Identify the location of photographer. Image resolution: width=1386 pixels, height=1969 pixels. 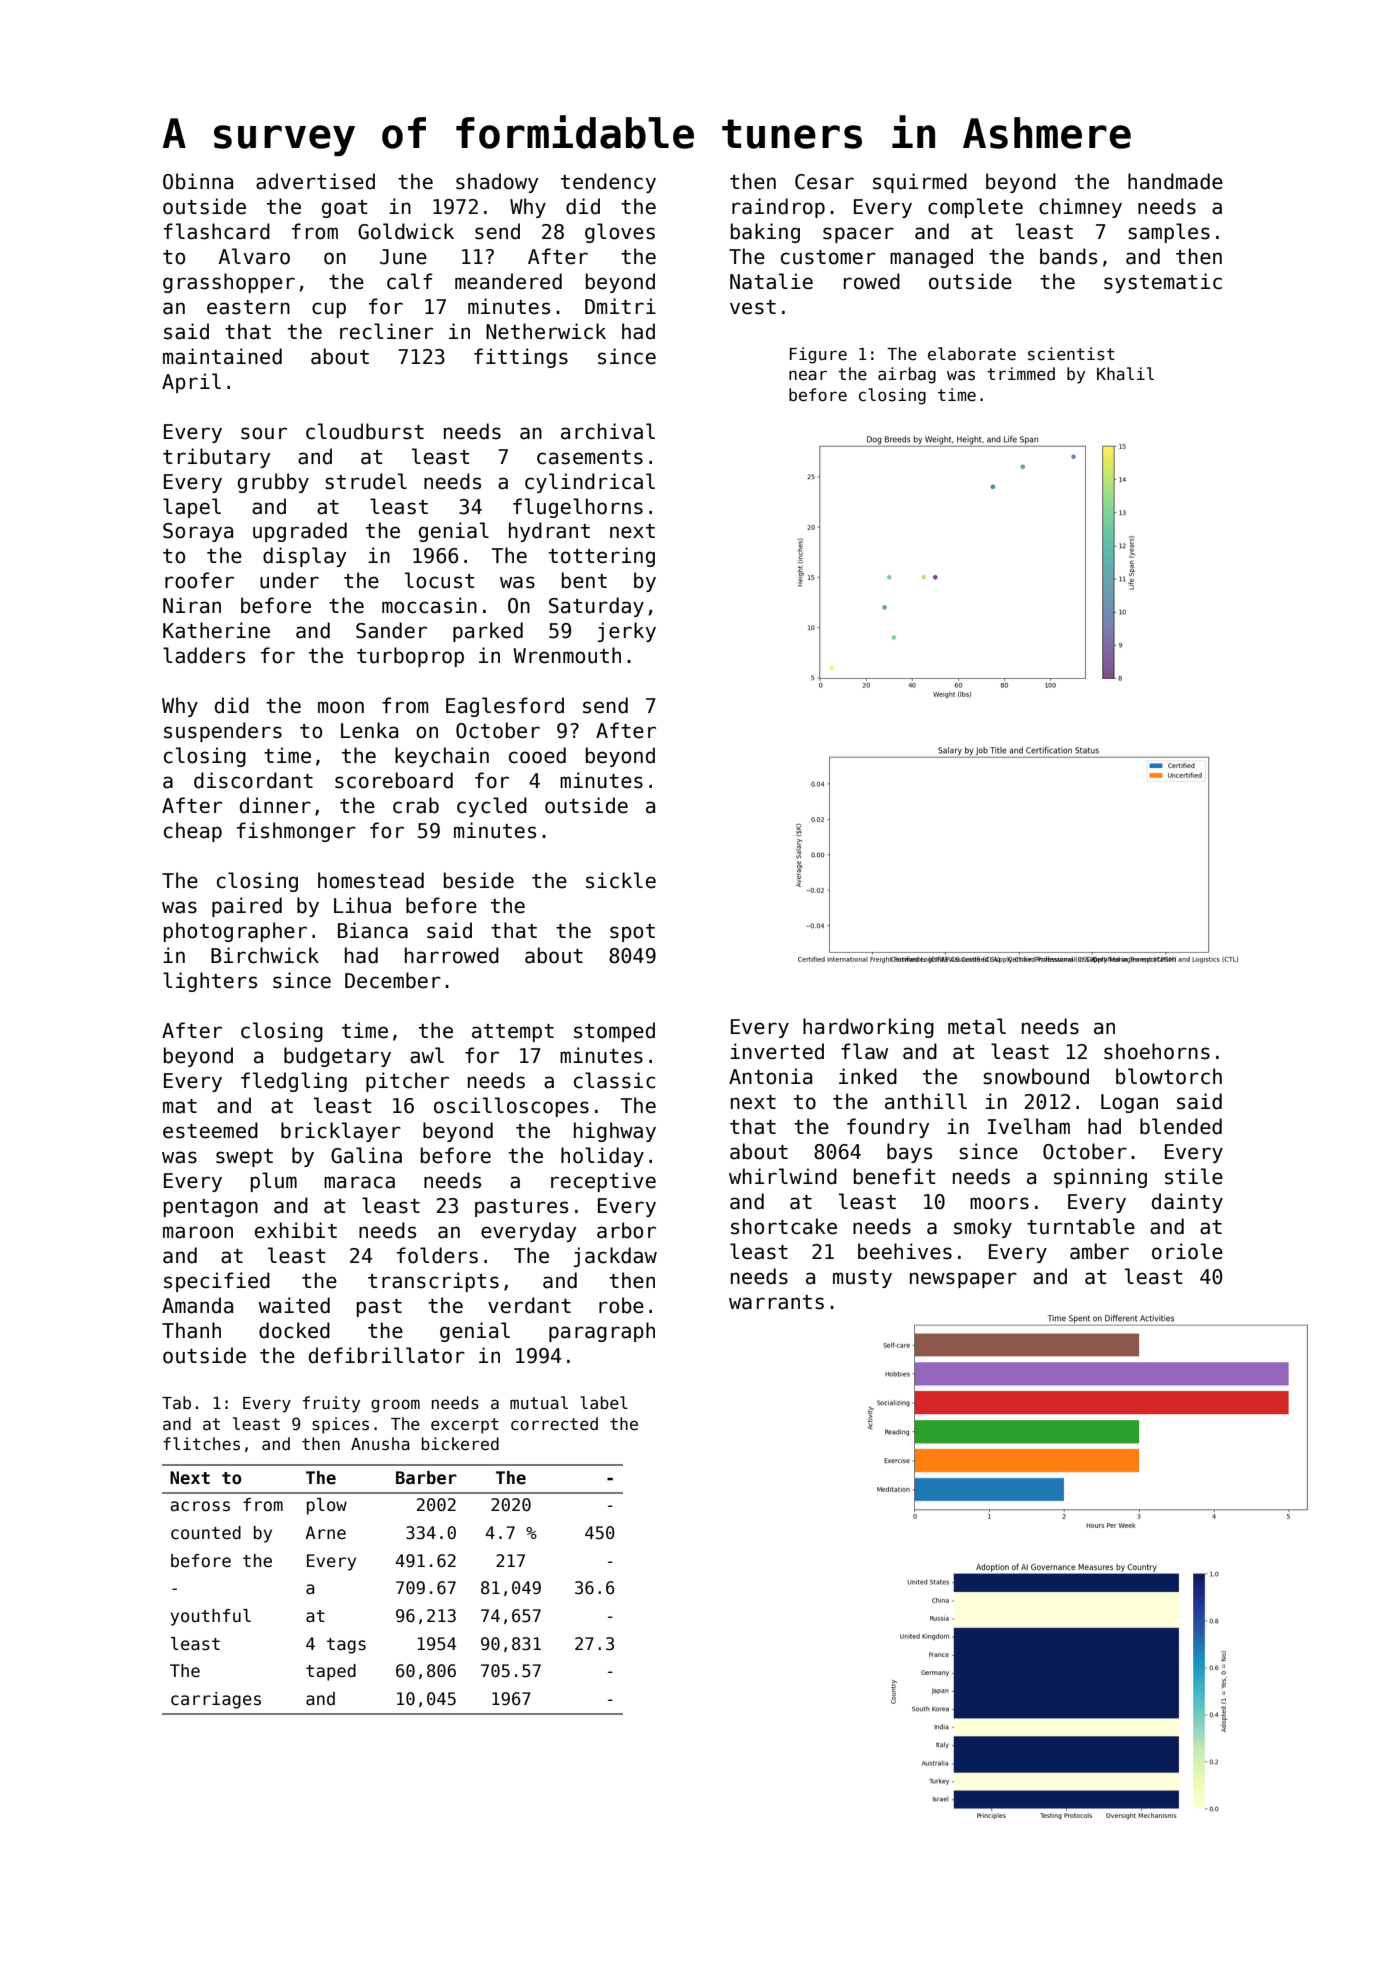
(235, 932).
